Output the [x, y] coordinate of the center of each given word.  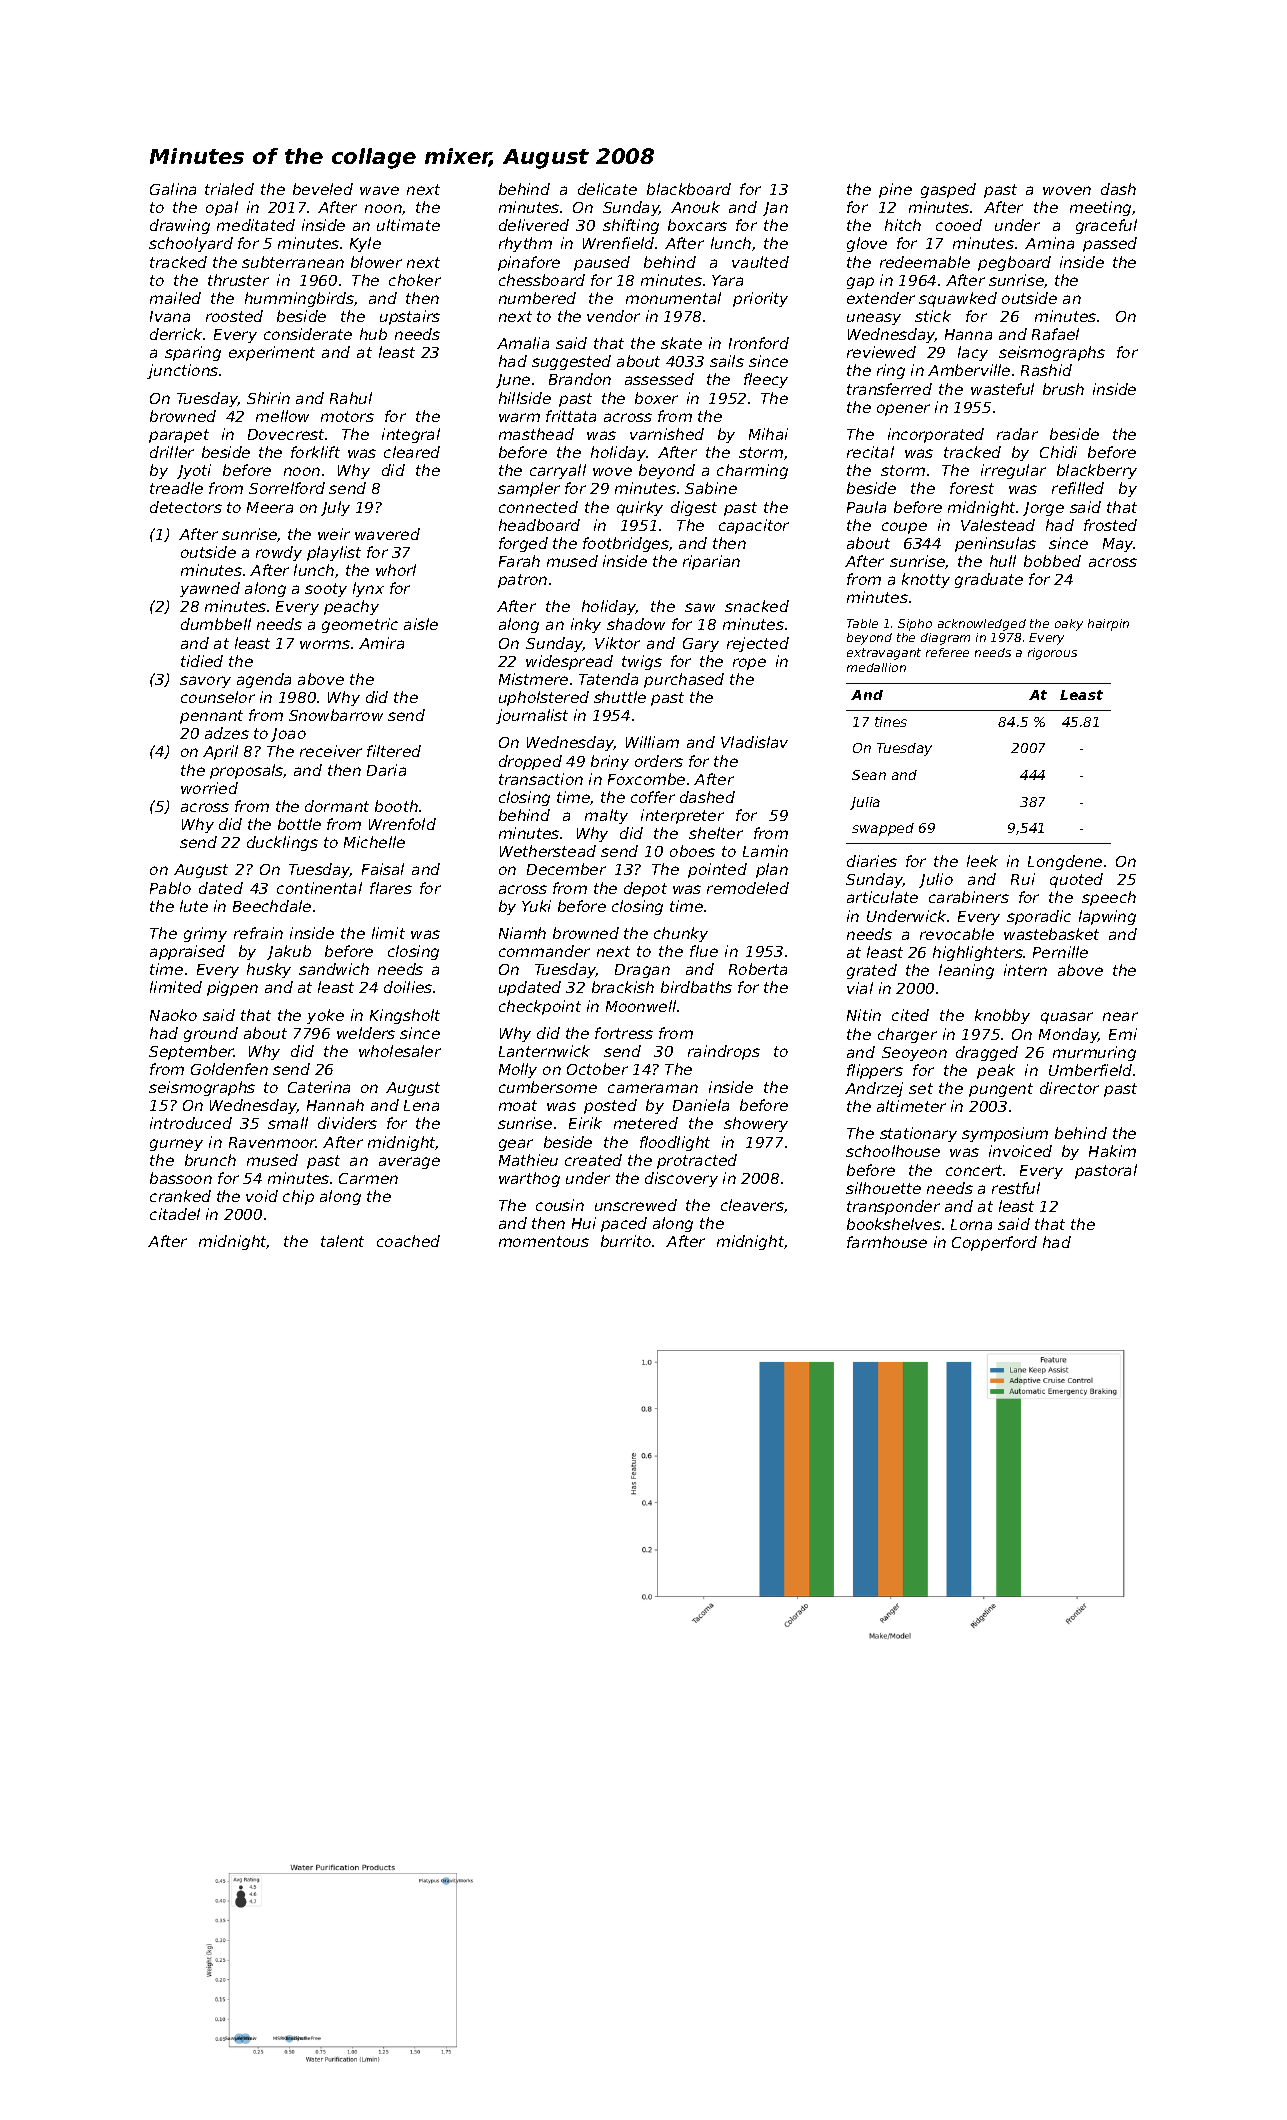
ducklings [282, 843]
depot [645, 889]
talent [342, 1241]
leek [982, 861]
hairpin [1108, 625]
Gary [701, 645]
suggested [571, 362]
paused [602, 263]
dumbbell [216, 624]
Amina [1049, 243]
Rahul [351, 398]
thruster [238, 280]
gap [860, 283]
